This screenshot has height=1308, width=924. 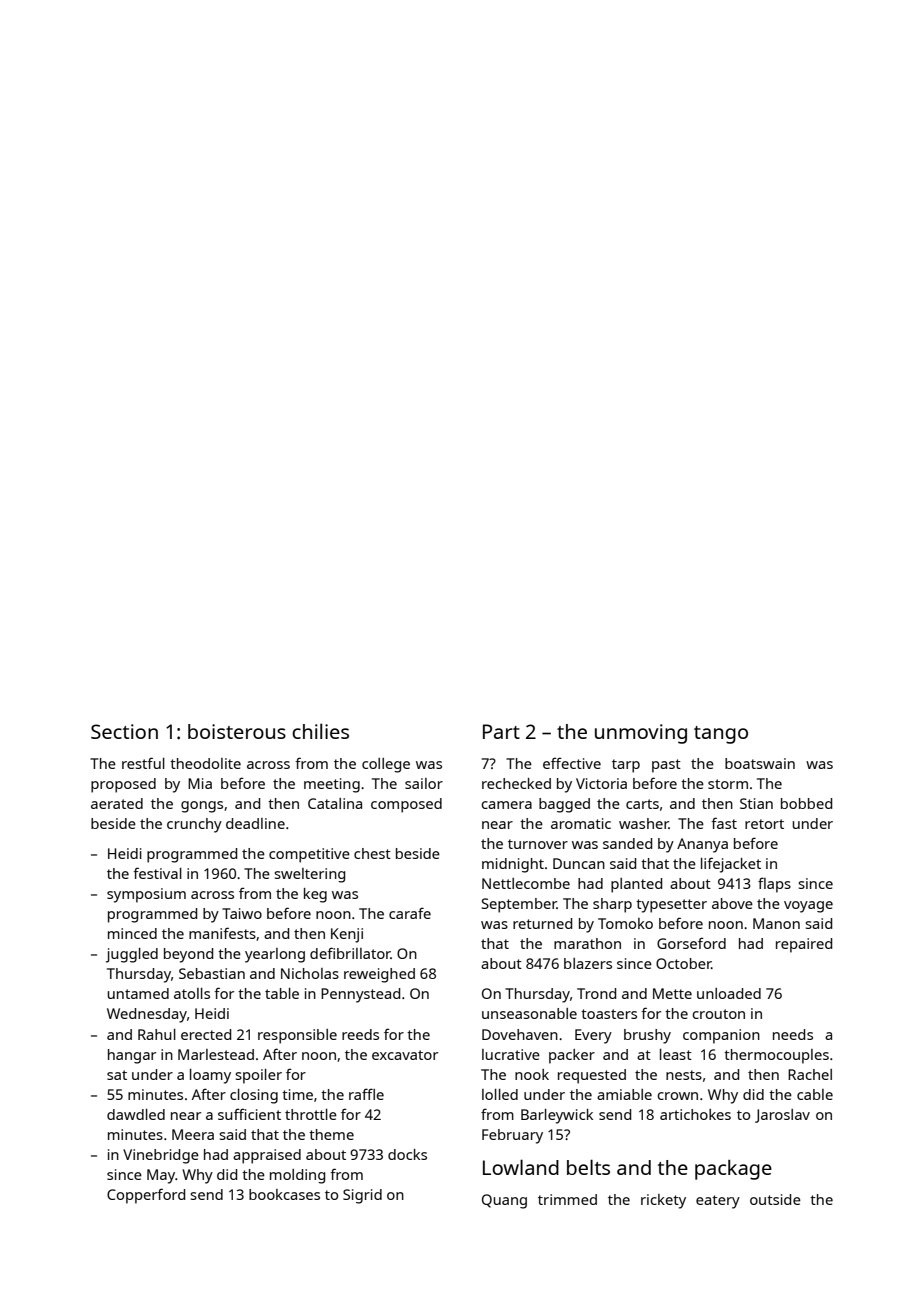 I want to click on college, so click(x=386, y=765).
